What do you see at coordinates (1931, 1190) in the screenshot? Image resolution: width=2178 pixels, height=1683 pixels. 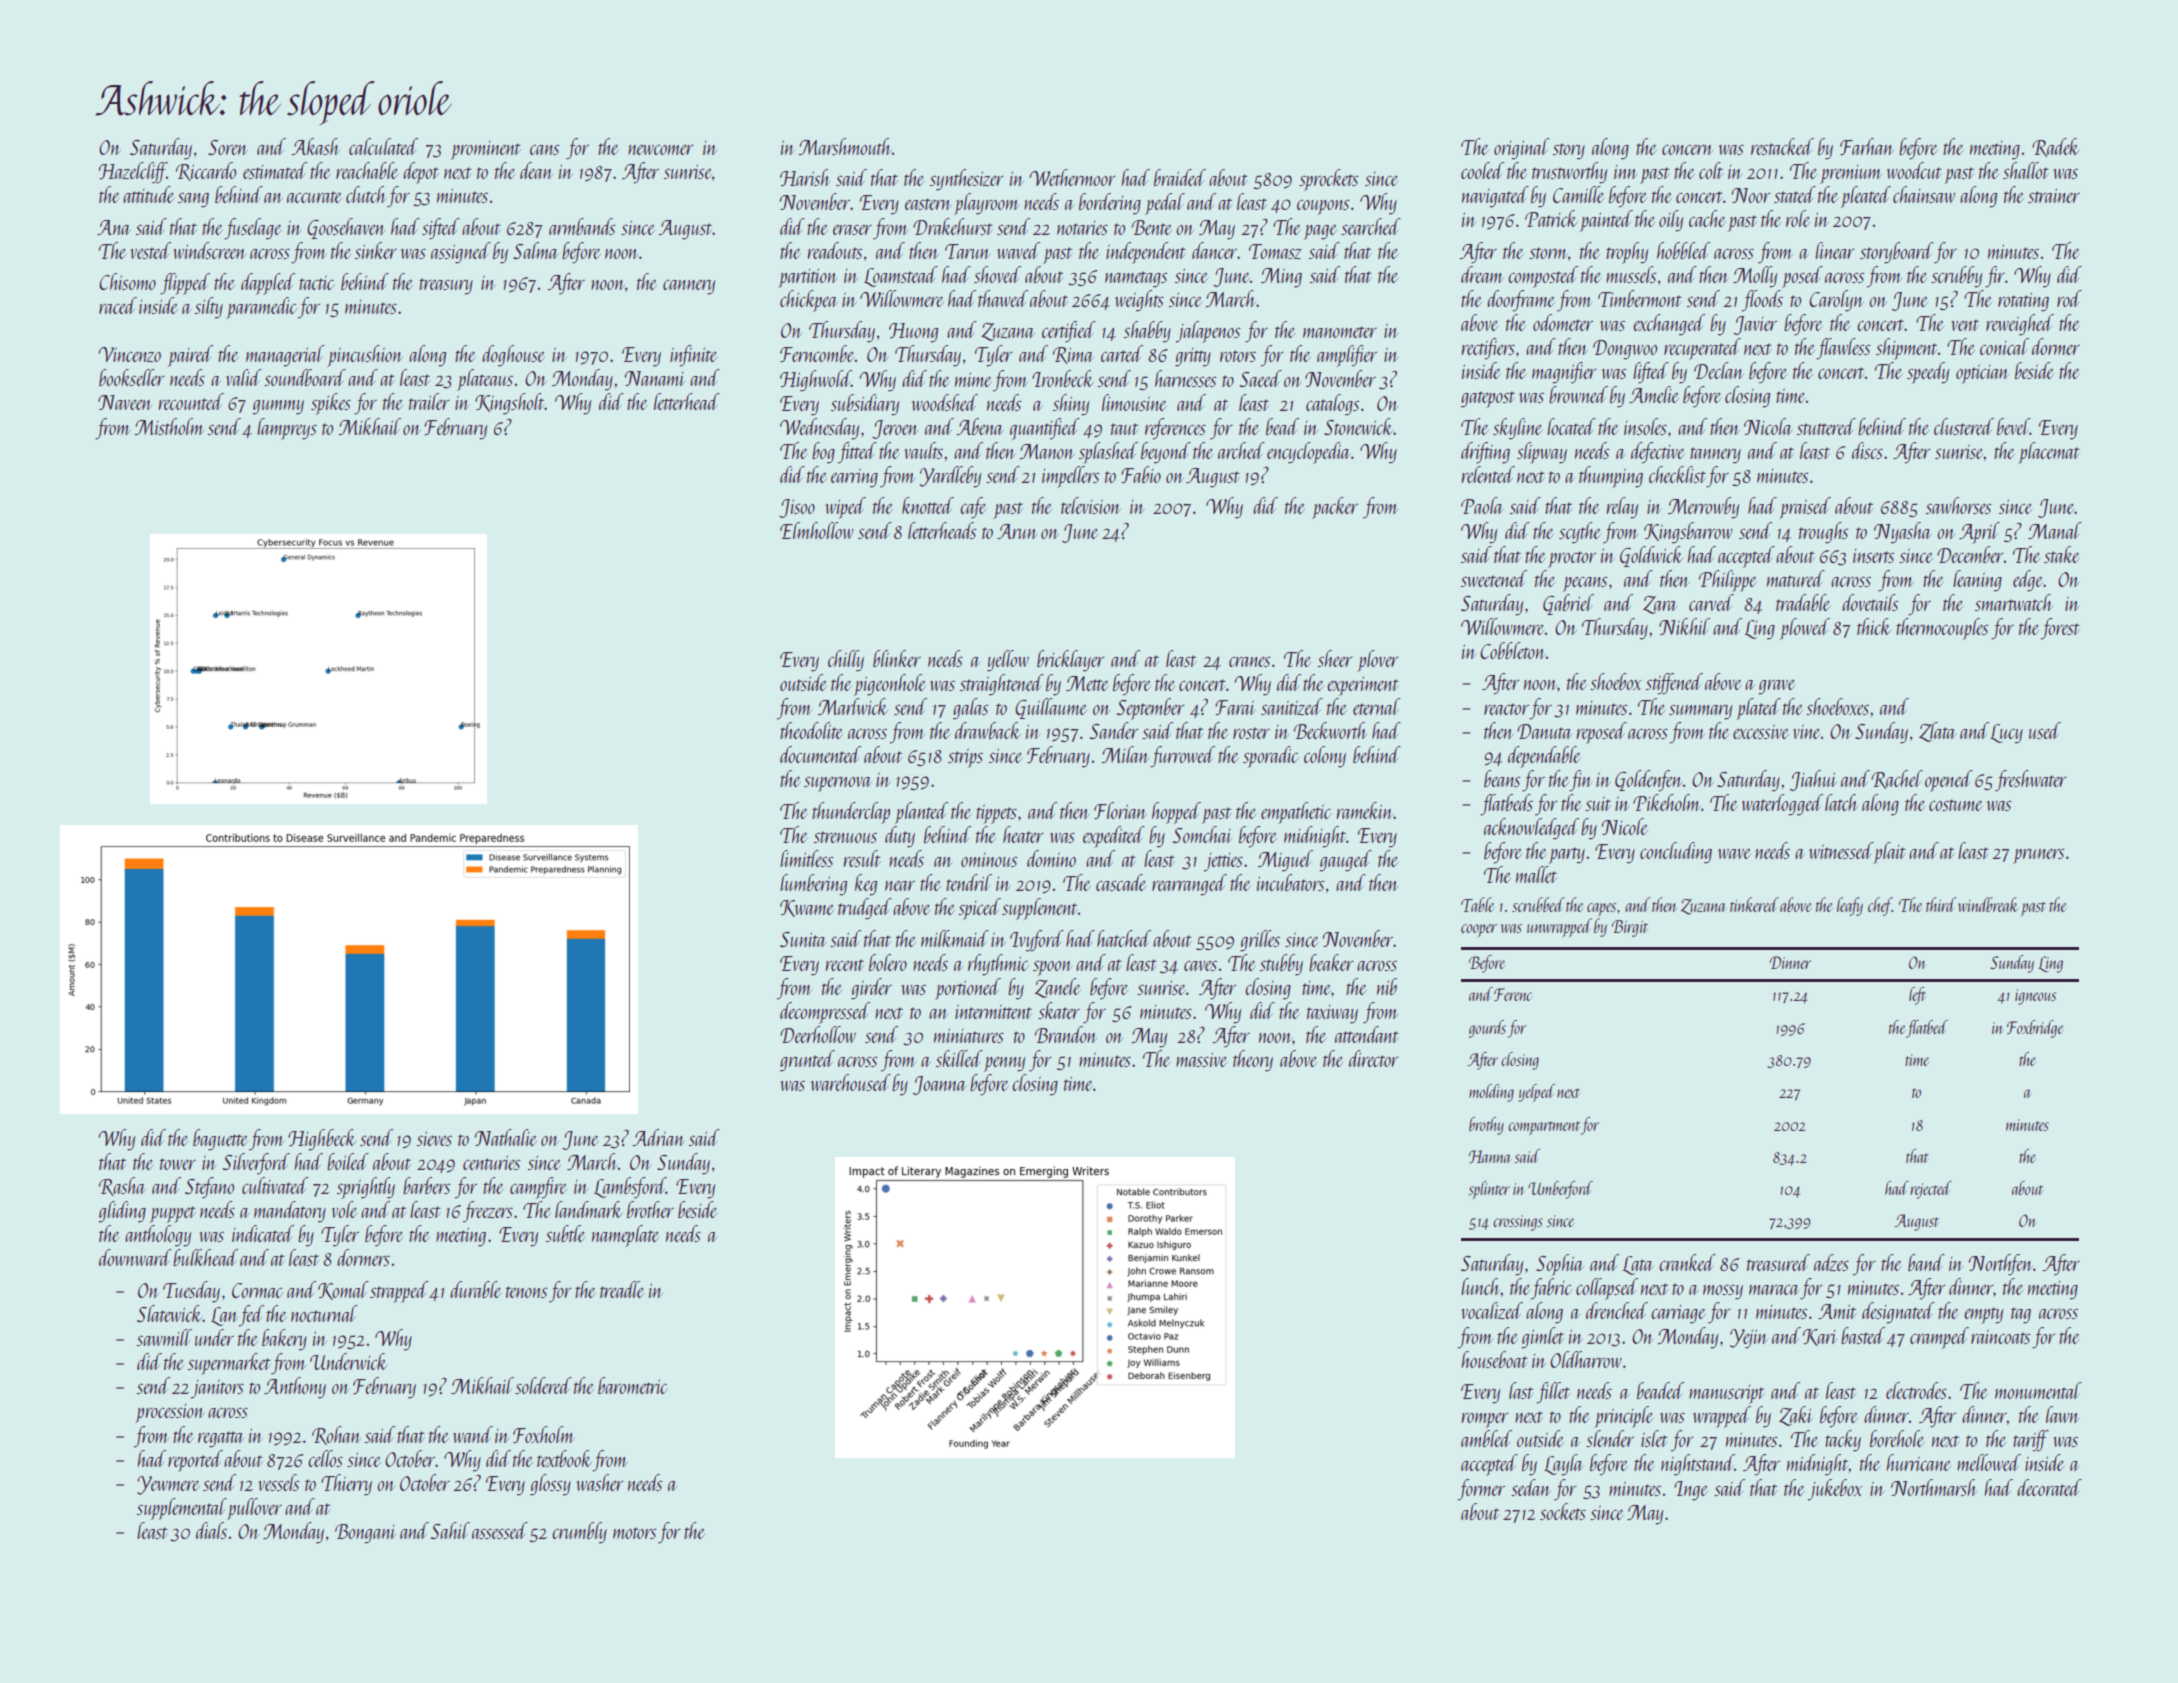 I see `rejected` at bounding box center [1931, 1190].
